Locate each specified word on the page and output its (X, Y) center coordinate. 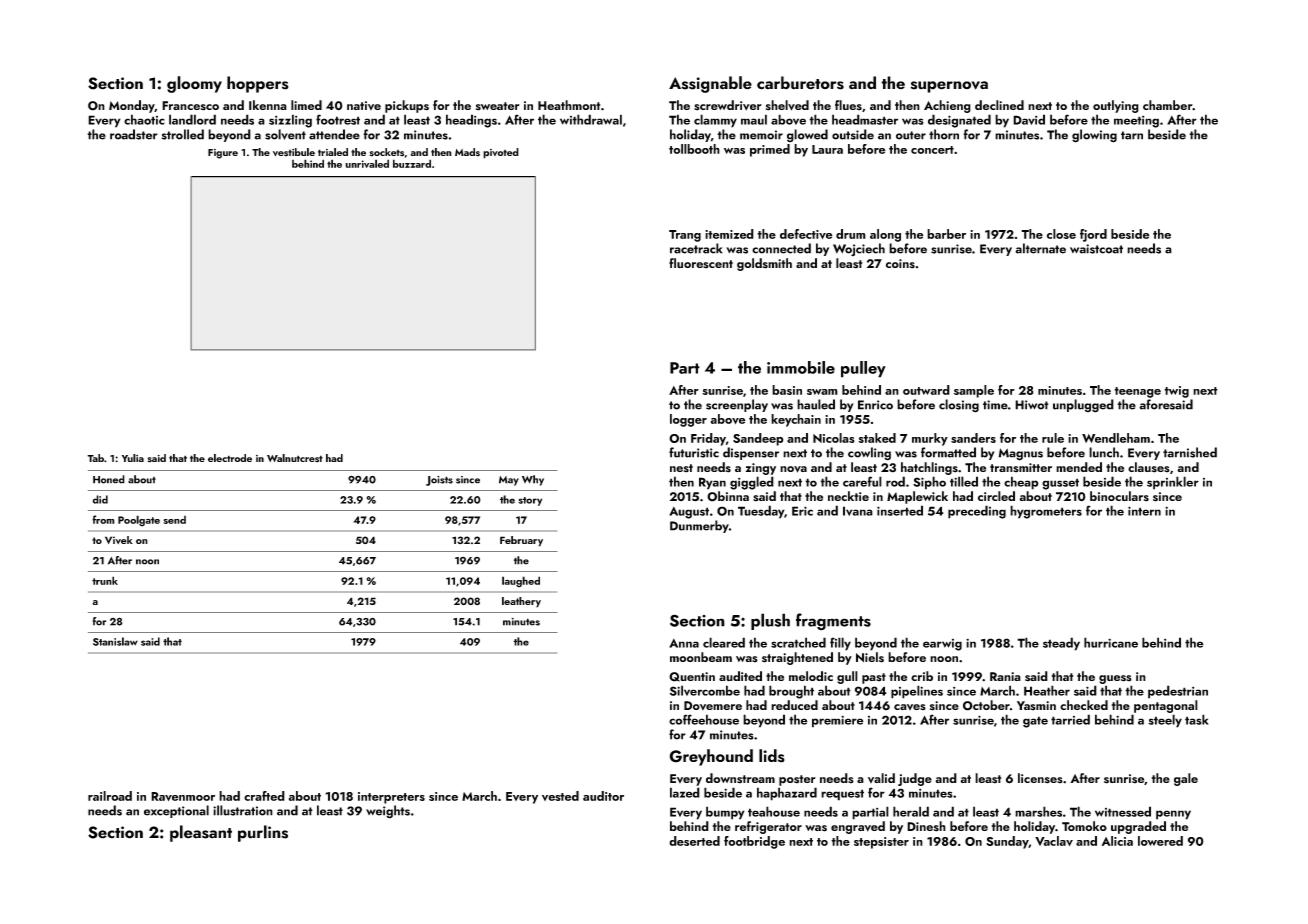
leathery (521, 602)
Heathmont (569, 105)
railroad (110, 796)
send (175, 520)
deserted (694, 841)
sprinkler (1173, 483)
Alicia (1117, 841)
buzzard (412, 163)
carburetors (800, 83)
